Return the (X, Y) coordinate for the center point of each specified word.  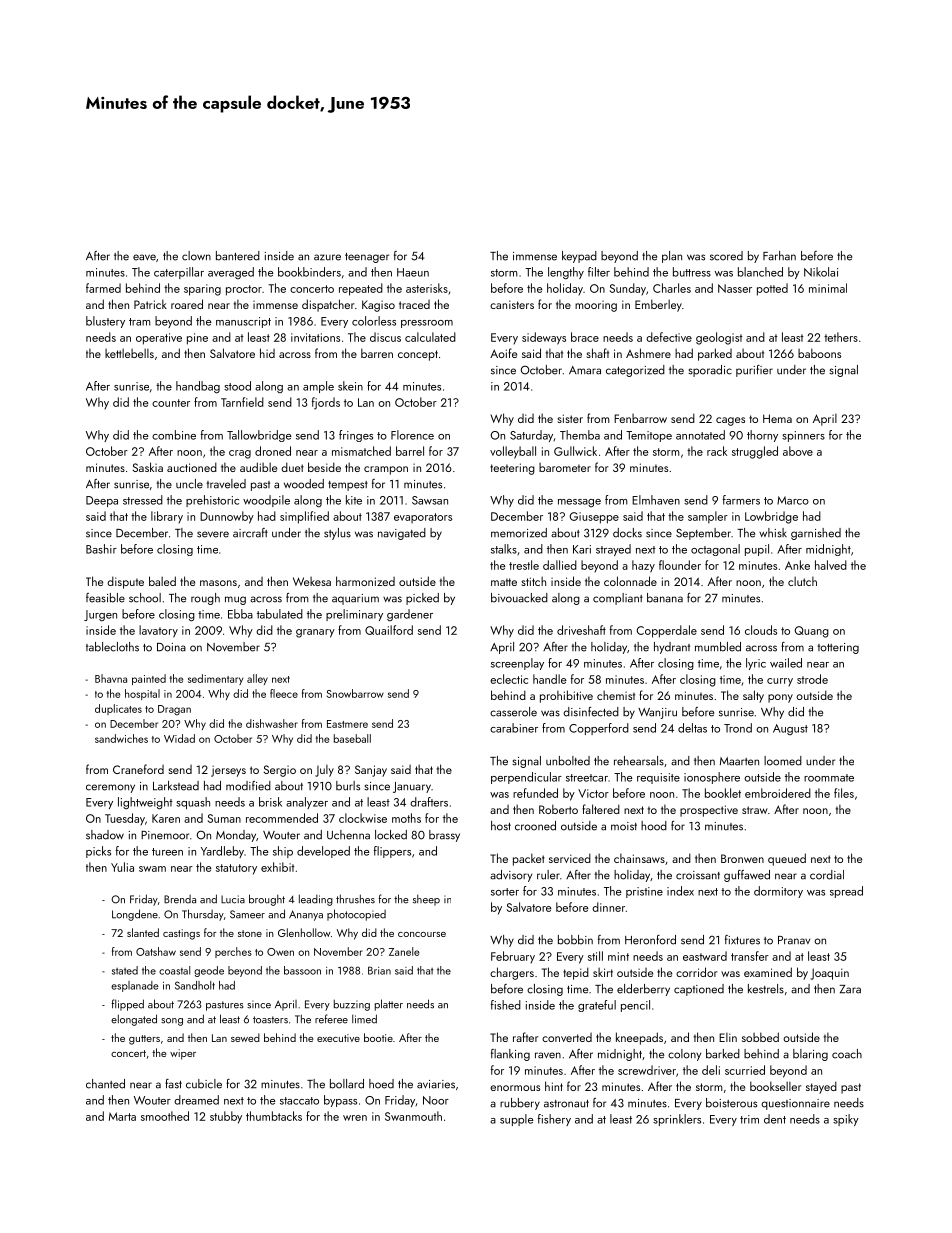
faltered (601, 809)
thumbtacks (274, 1116)
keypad (579, 257)
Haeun (413, 272)
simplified (304, 517)
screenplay (517, 664)
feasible (105, 598)
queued (787, 859)
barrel (410, 451)
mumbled (718, 647)
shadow (105, 835)
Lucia (233, 899)
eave (144, 257)
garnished (816, 534)
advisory (511, 876)
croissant (698, 875)
